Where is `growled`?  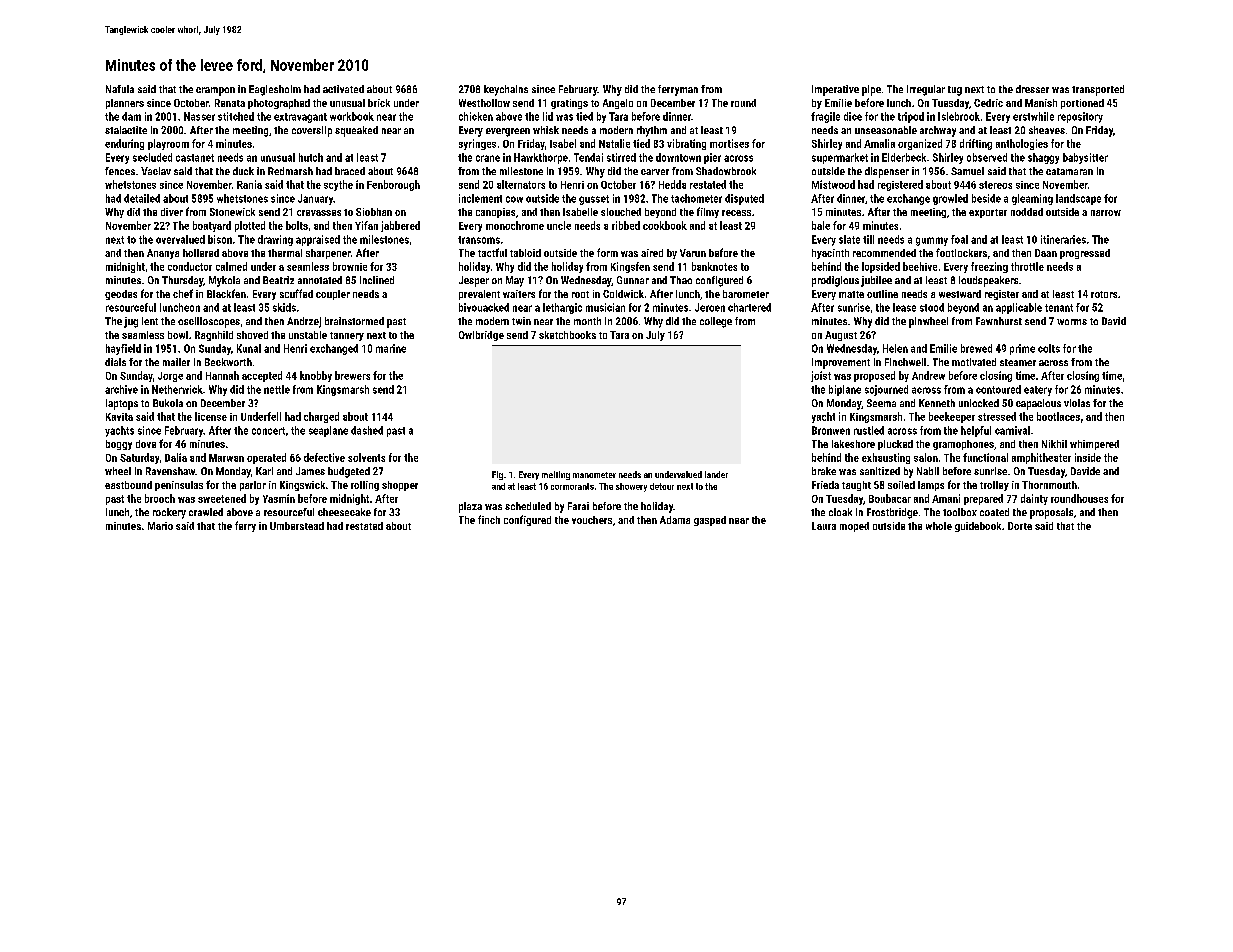
growled is located at coordinates (950, 199).
